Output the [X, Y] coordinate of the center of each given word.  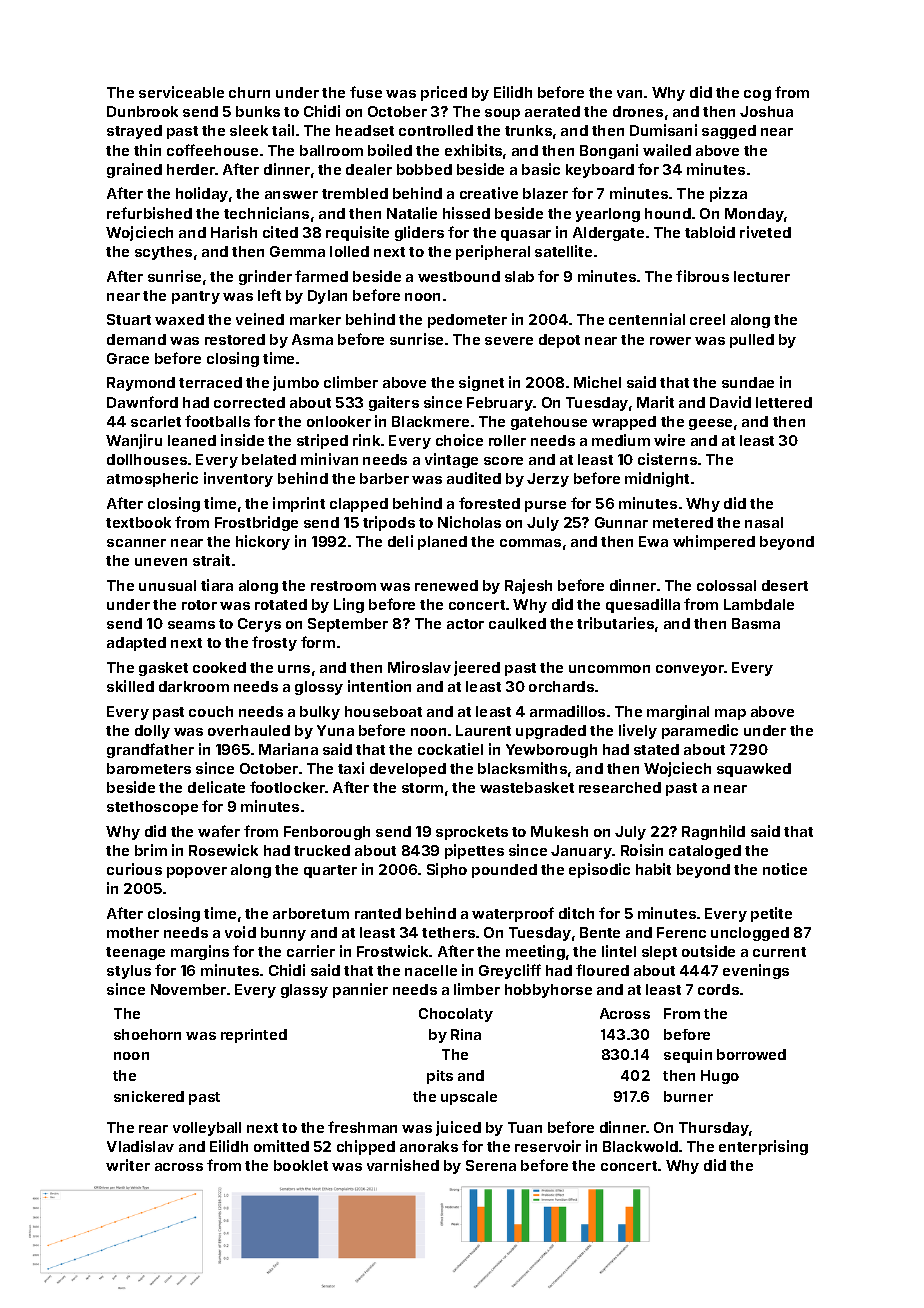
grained [134, 170]
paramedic [700, 731]
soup [502, 114]
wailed [667, 150]
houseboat [383, 711]
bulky [320, 713]
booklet [301, 1165]
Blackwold [640, 1146]
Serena [491, 1165]
